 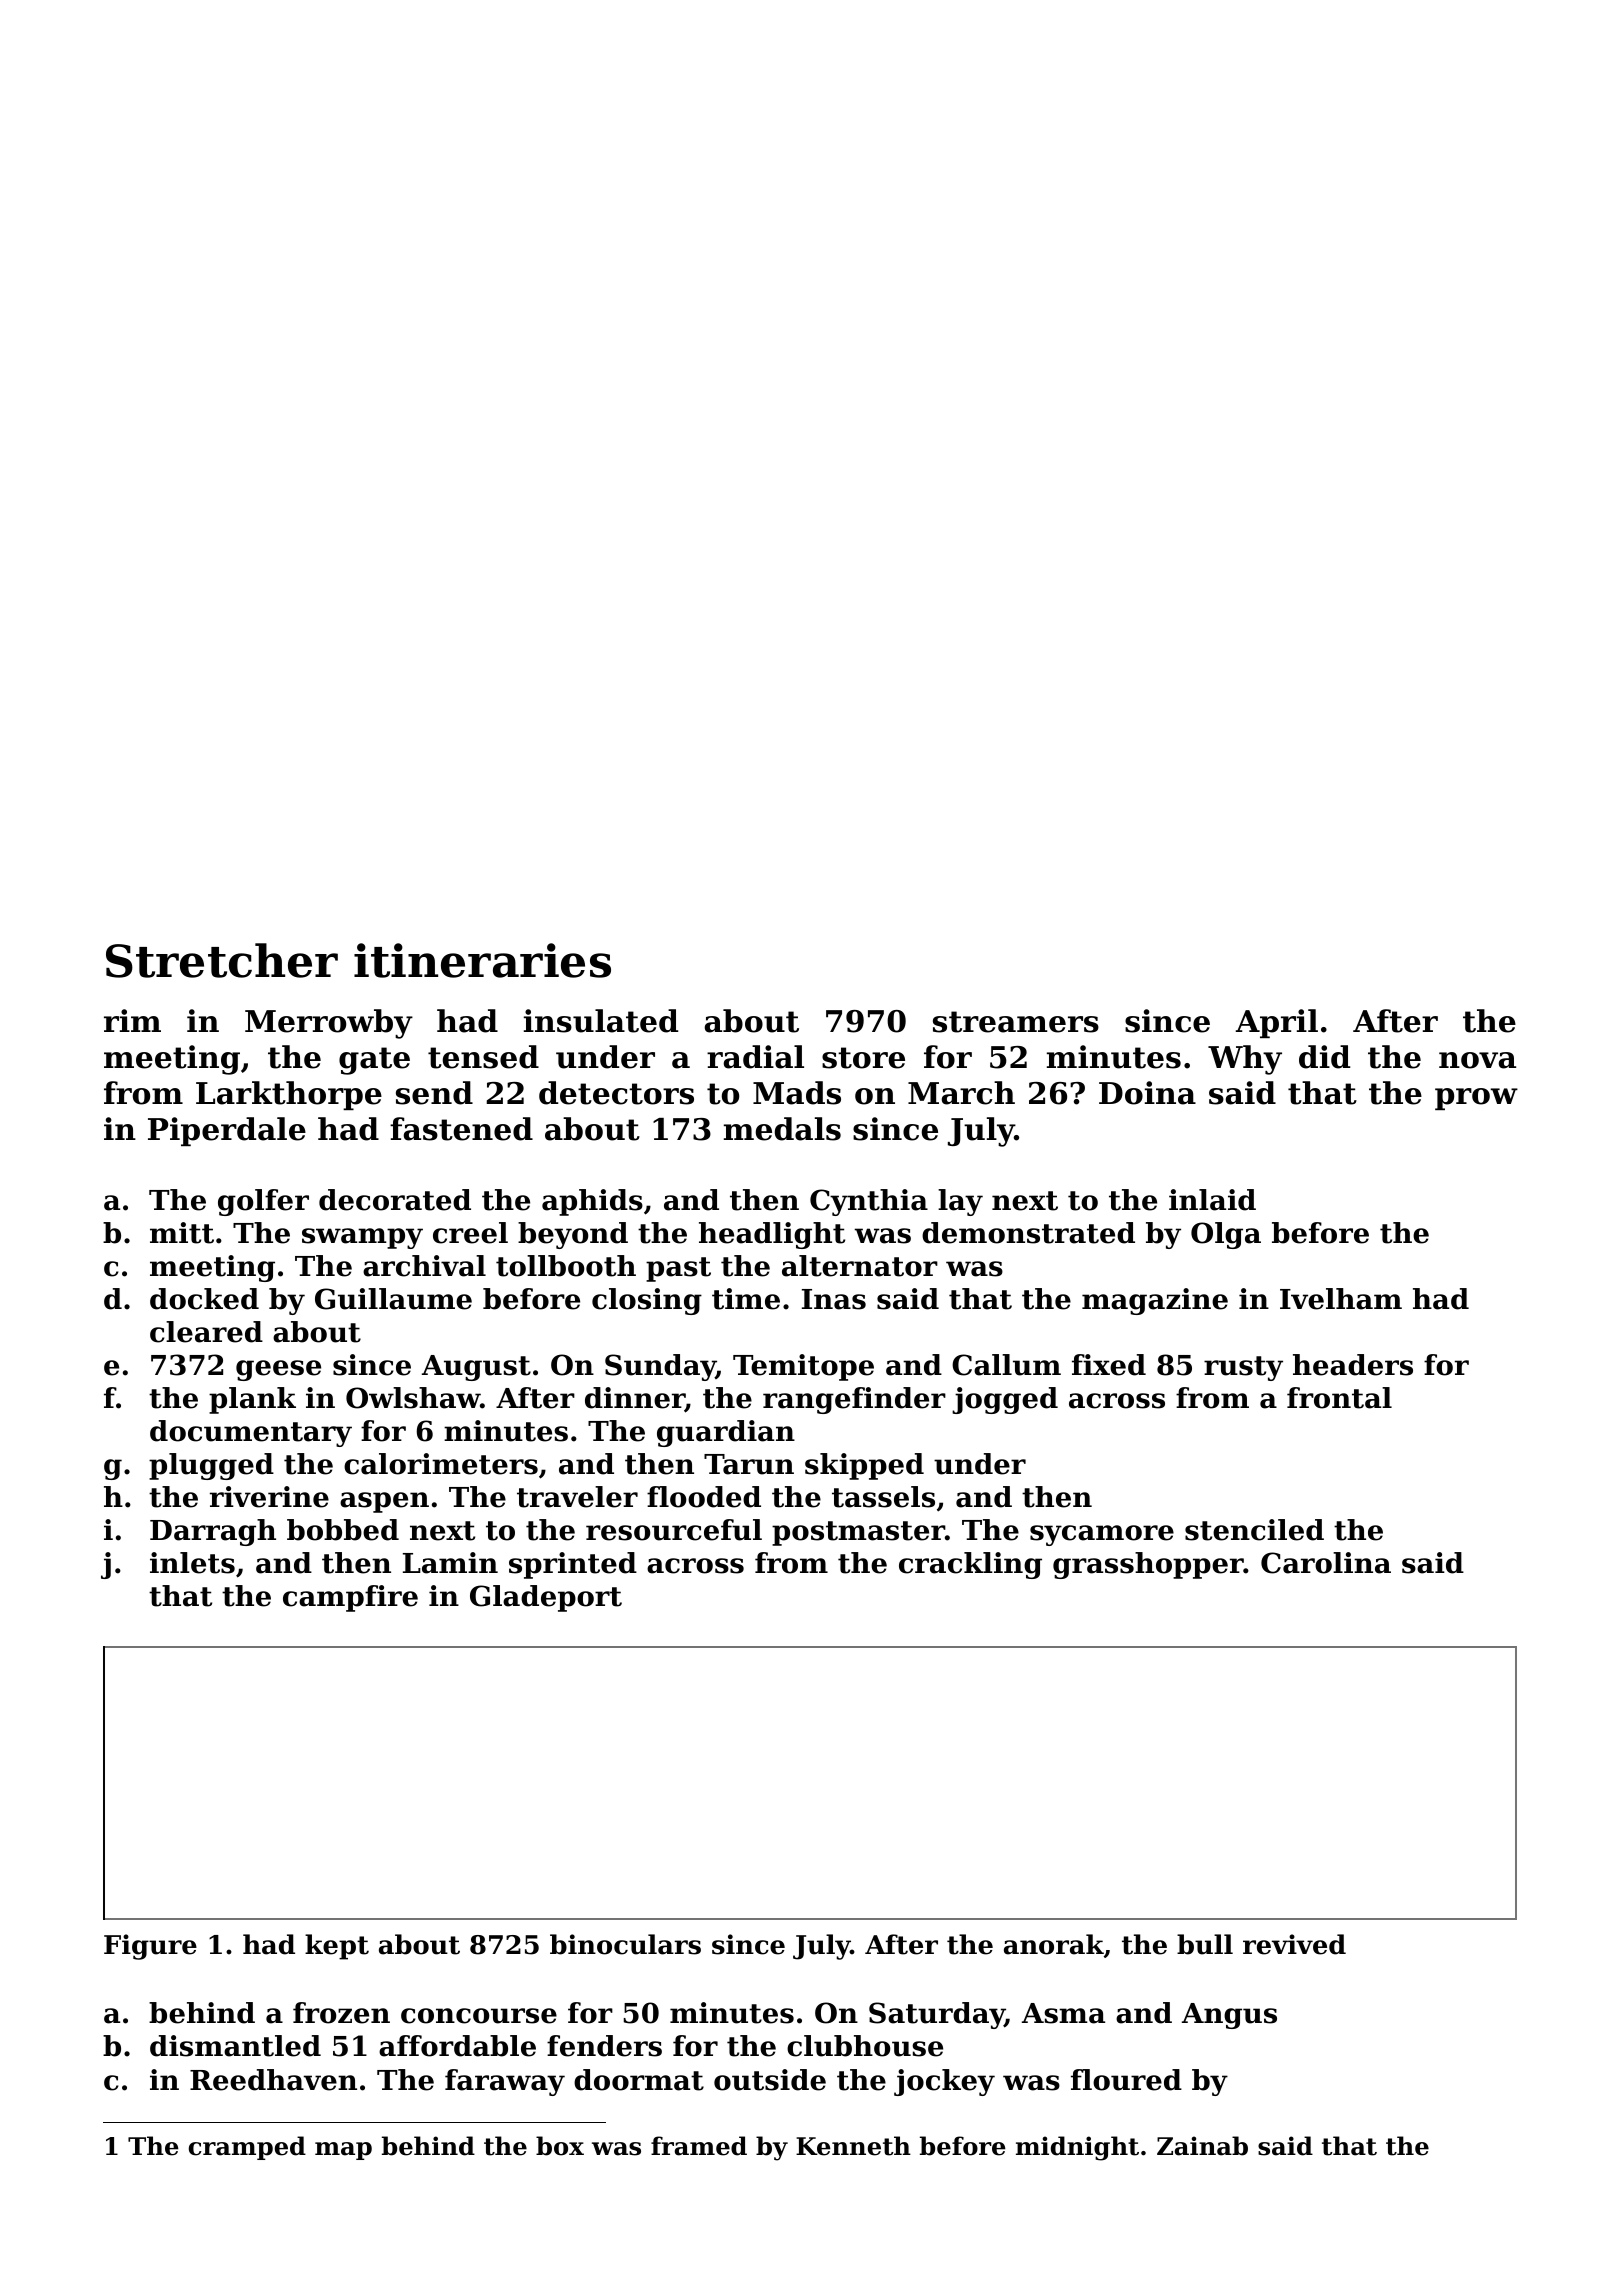 I want to click on Gladeport, so click(x=546, y=1598).
